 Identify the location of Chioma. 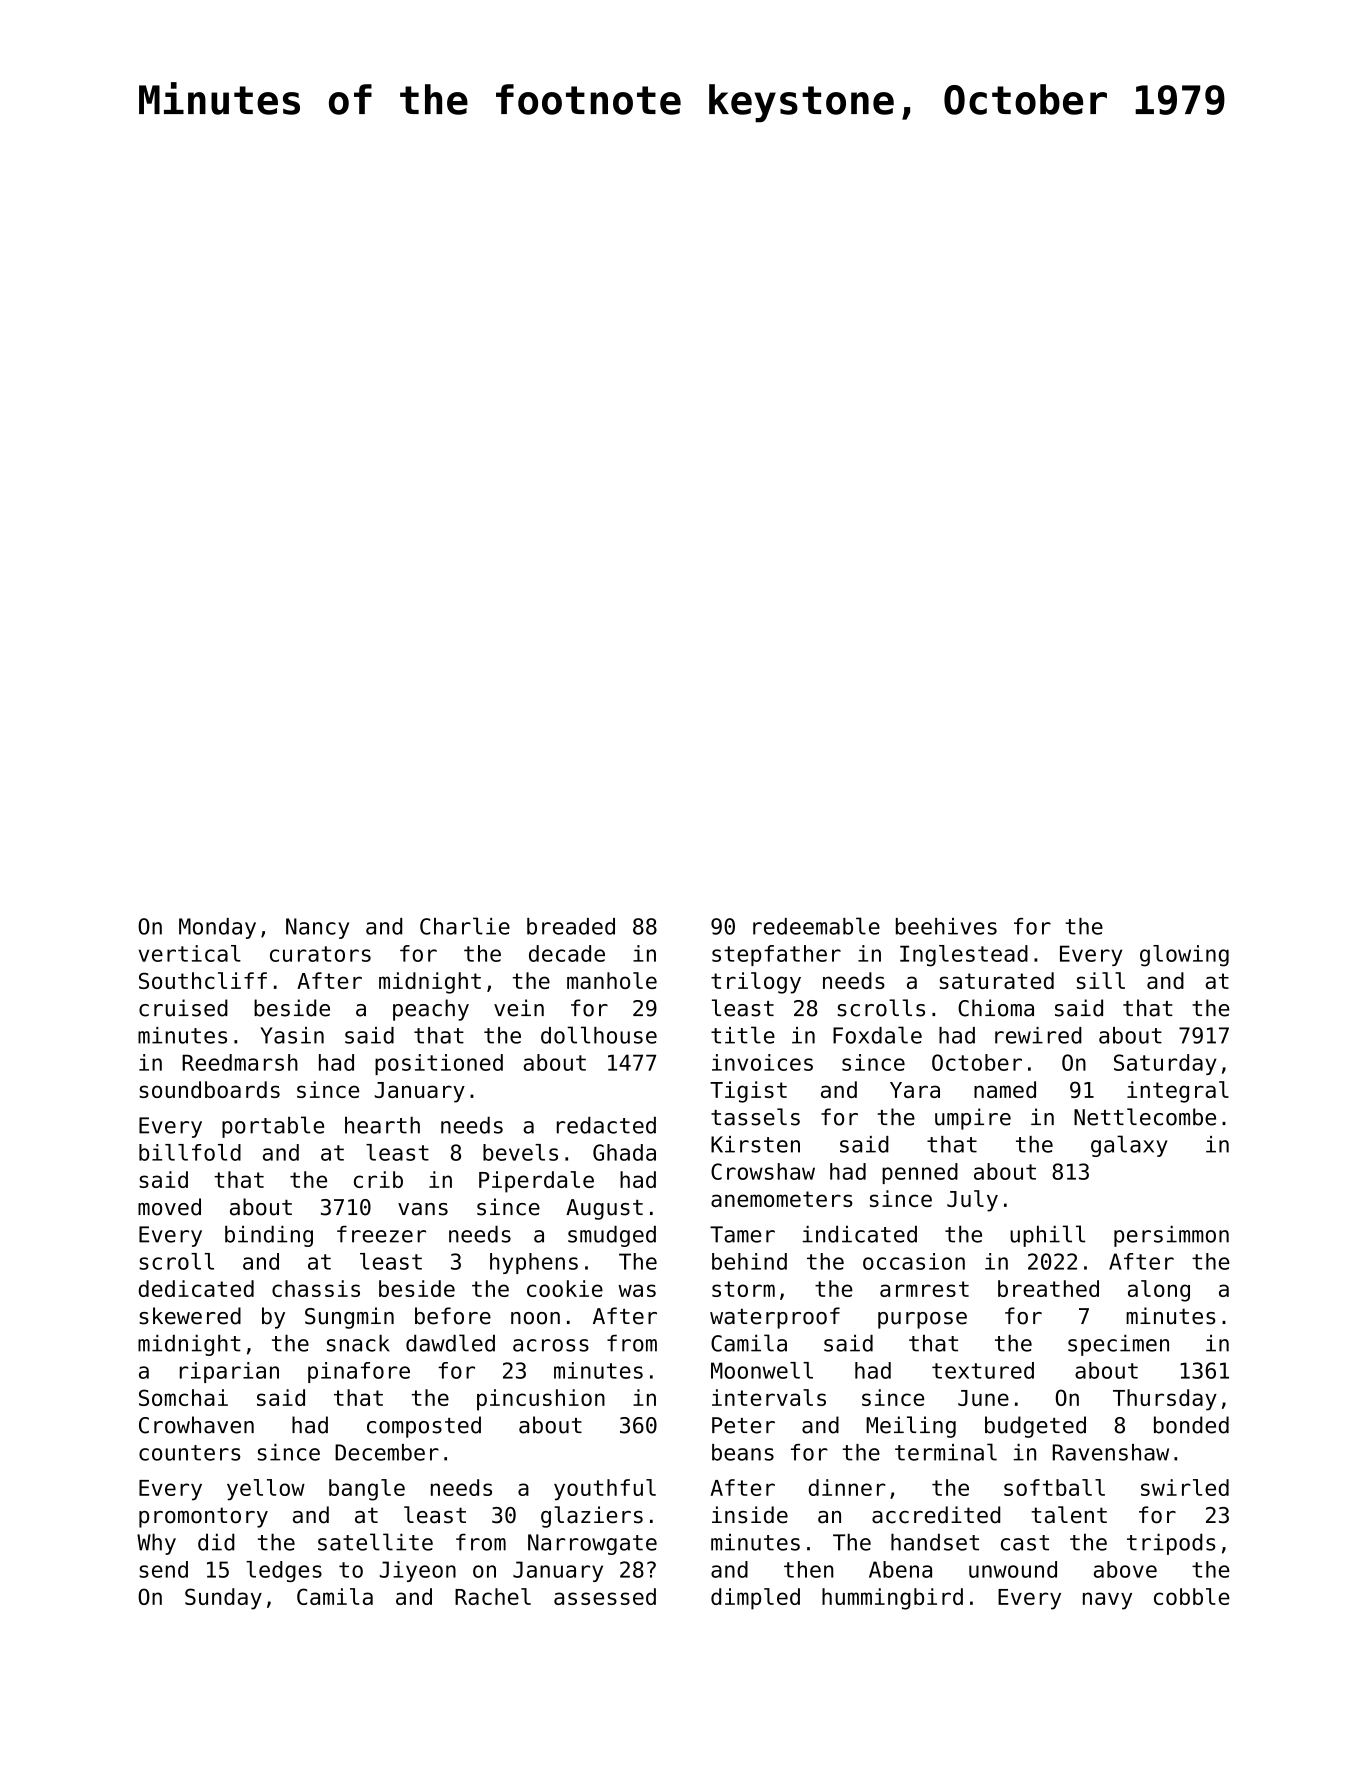
(996, 1008).
